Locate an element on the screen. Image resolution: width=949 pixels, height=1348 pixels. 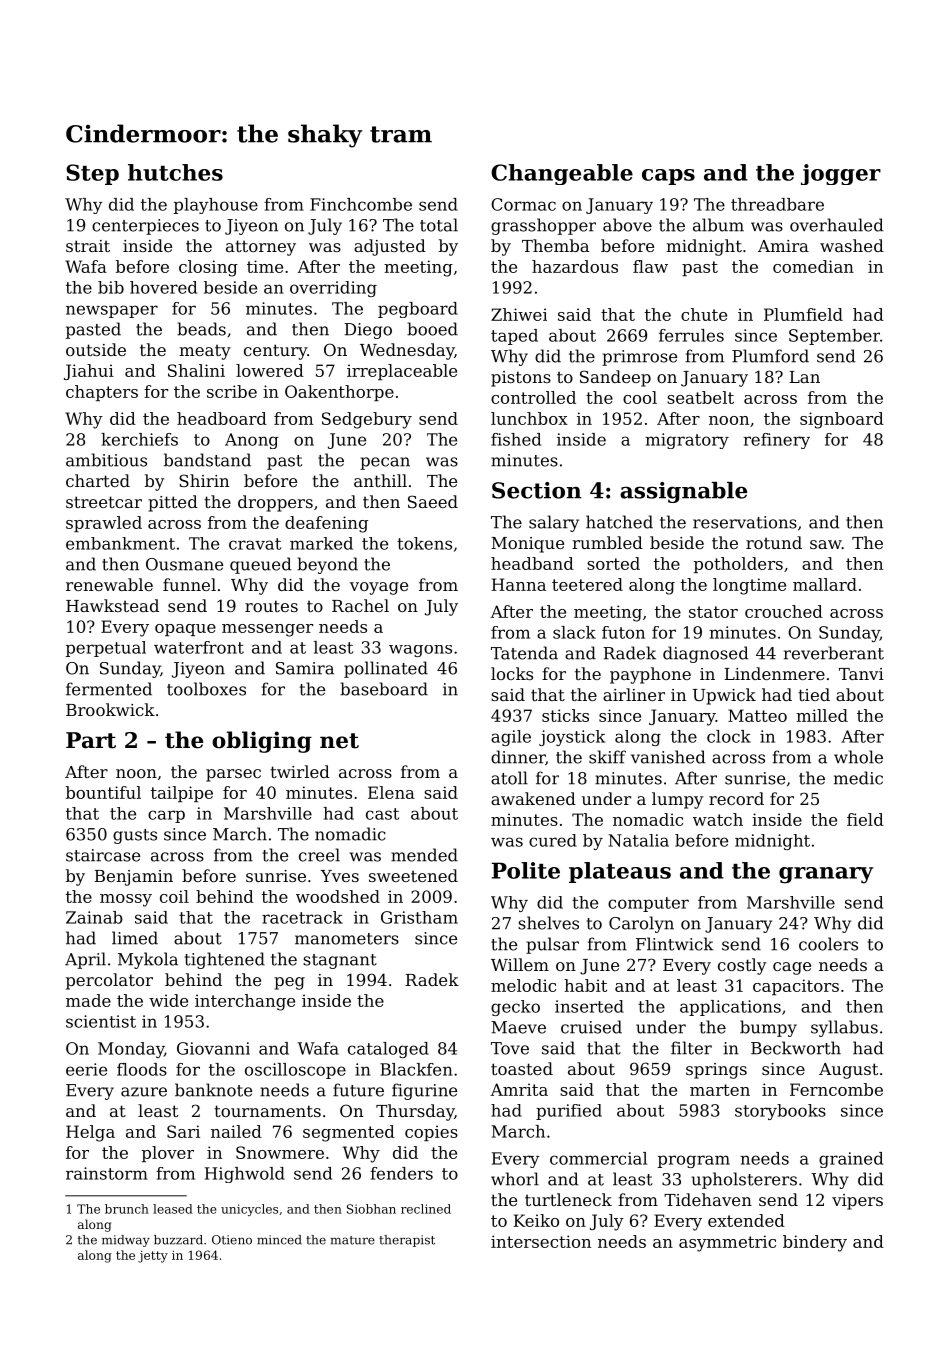
pegboard is located at coordinates (418, 310).
